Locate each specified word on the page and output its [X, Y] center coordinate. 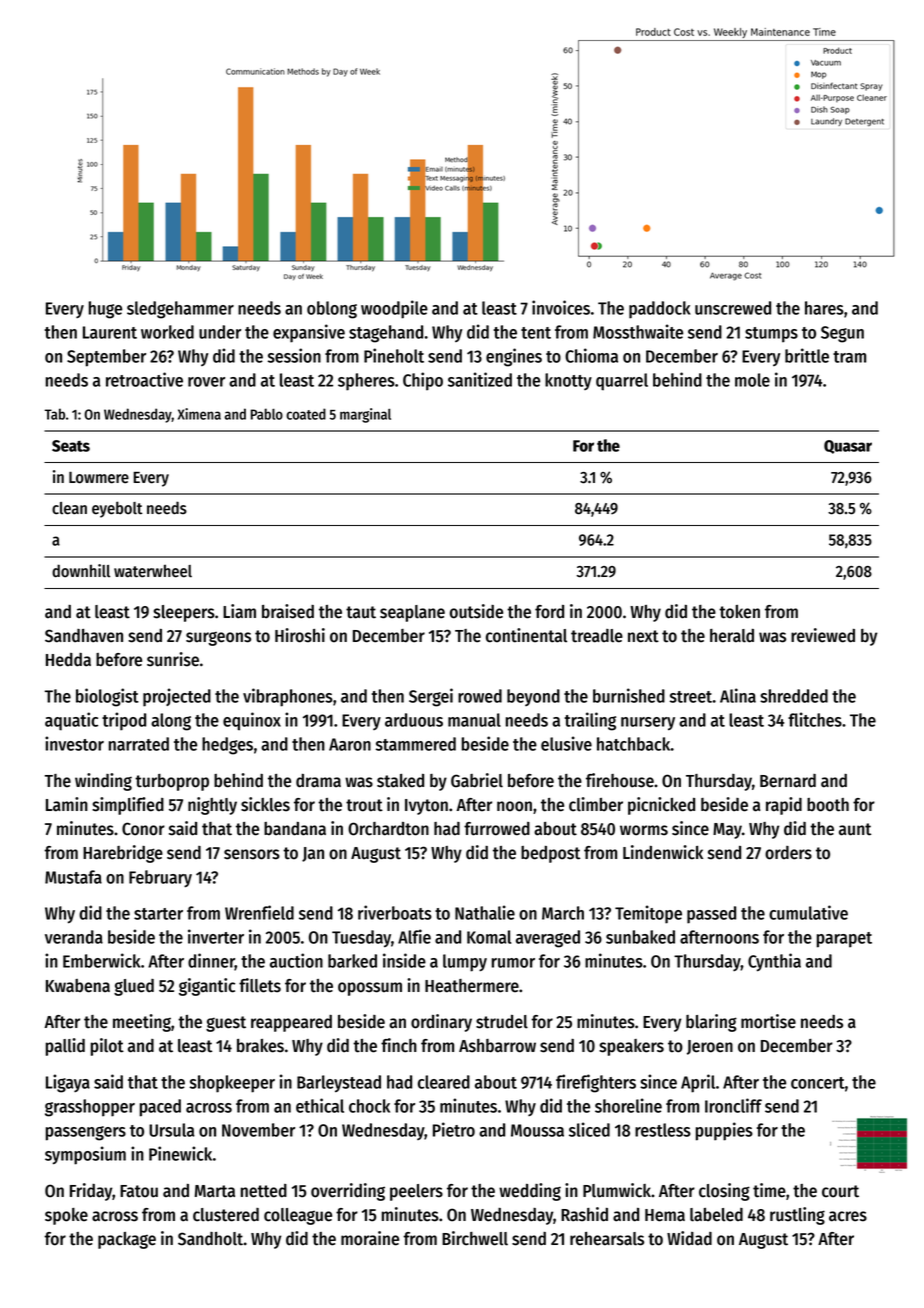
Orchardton [388, 829]
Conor [143, 829]
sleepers [184, 613]
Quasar [848, 447]
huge [105, 310]
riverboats [395, 912]
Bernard [788, 781]
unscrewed [733, 308]
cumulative [808, 912]
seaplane [412, 613]
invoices [561, 307]
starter [158, 914]
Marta [215, 1191]
